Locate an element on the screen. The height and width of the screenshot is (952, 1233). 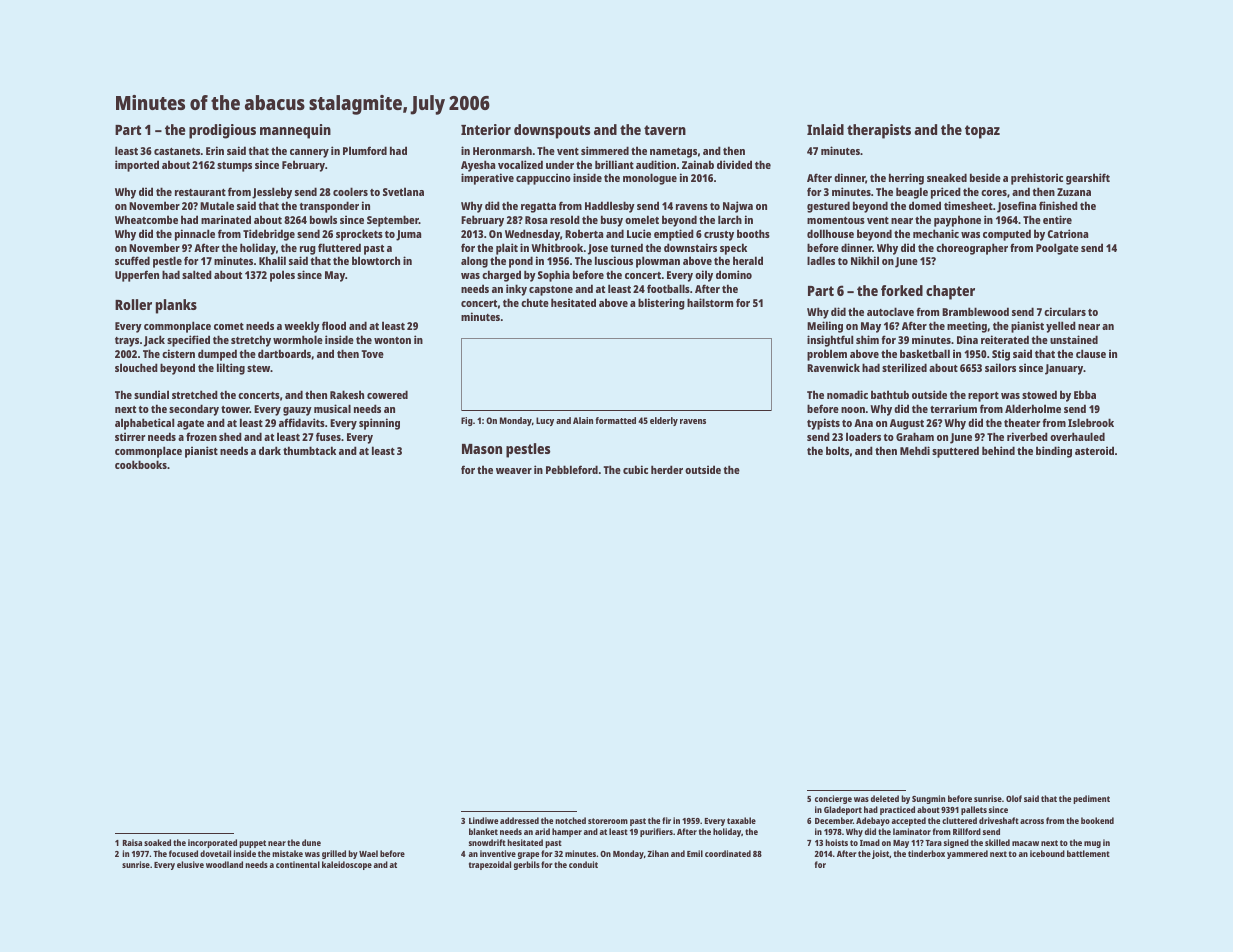
Sungmin is located at coordinates (928, 799).
